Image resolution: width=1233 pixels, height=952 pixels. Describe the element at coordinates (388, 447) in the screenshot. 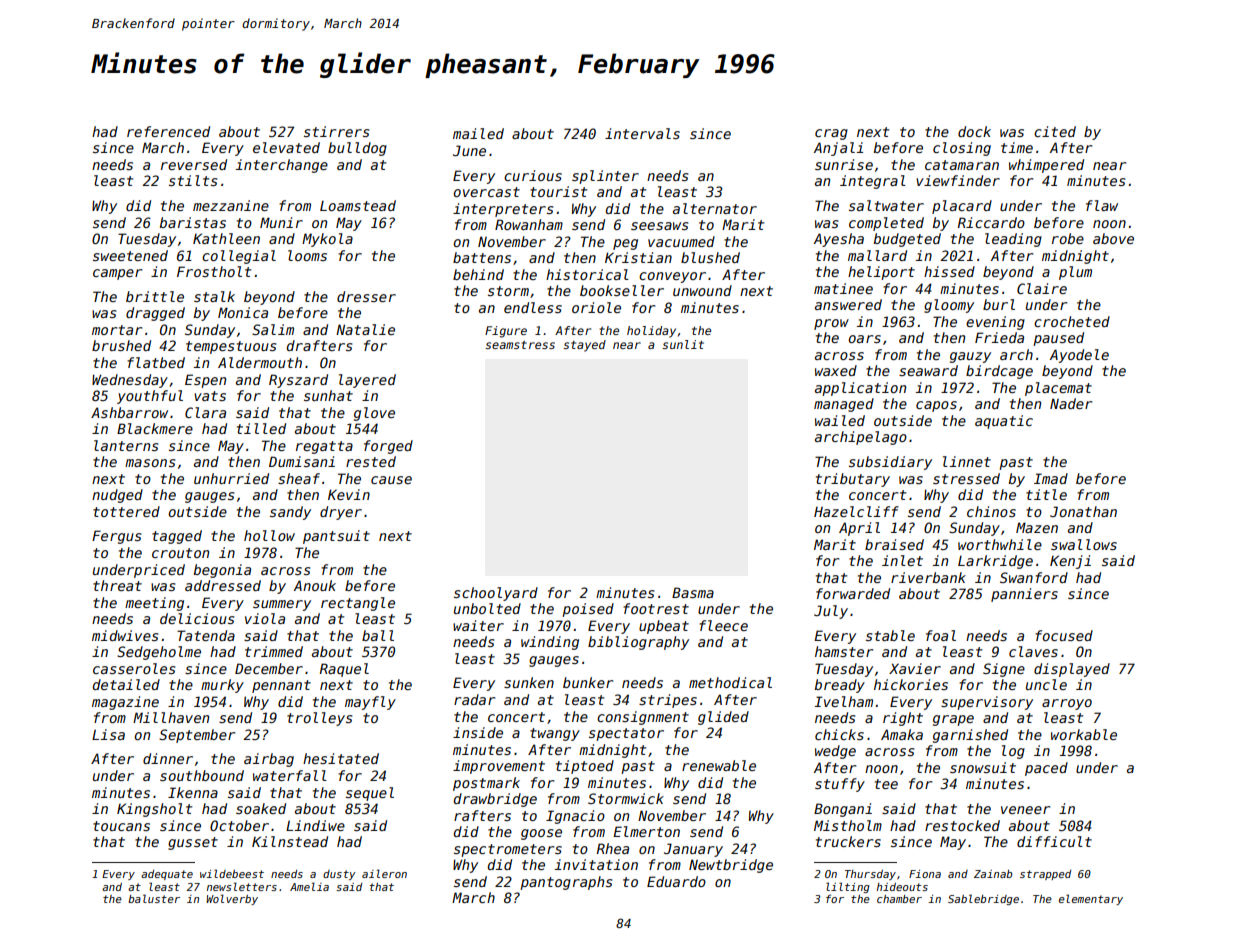

I see `forged` at that location.
